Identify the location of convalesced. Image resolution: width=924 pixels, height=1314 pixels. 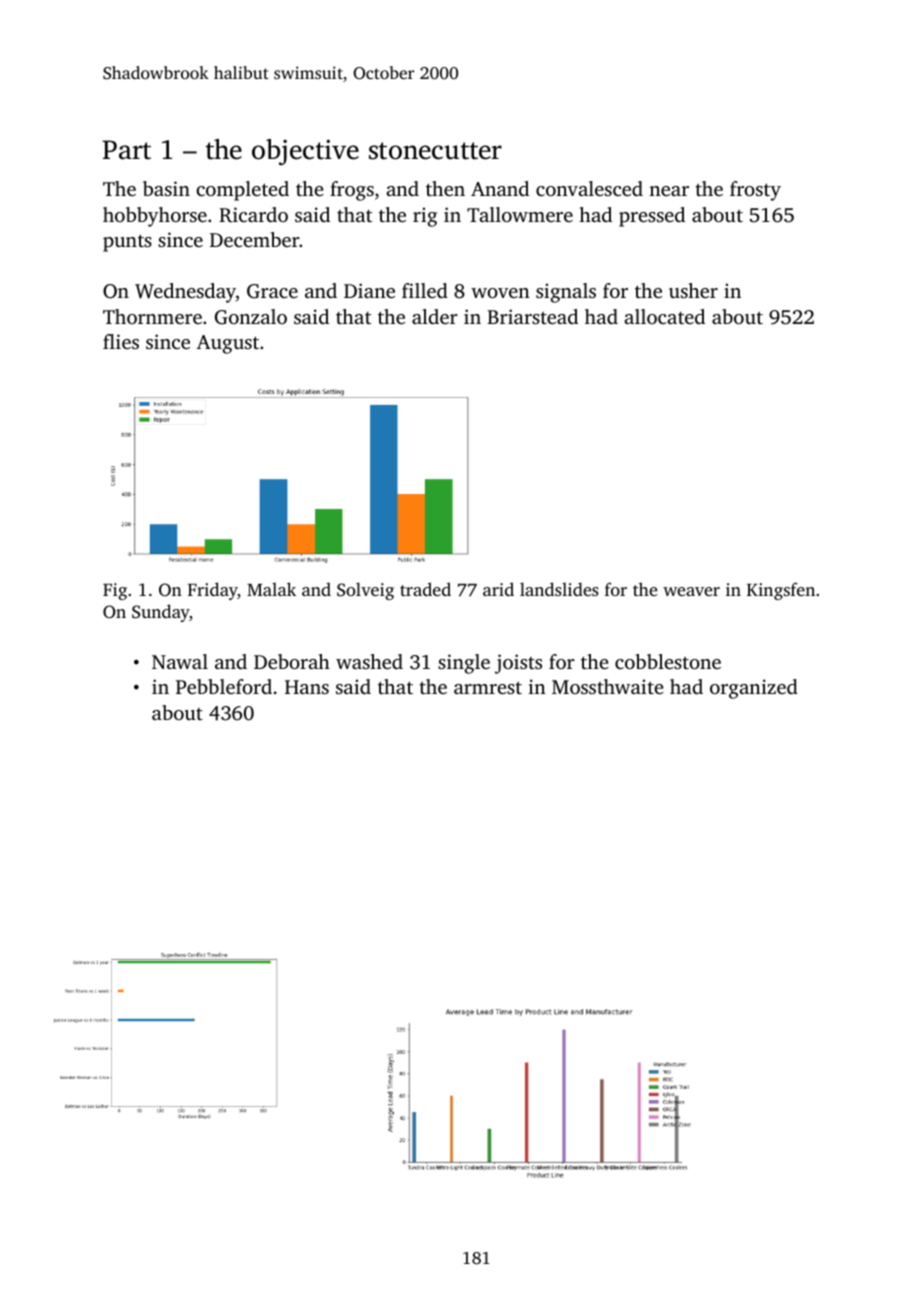
(589, 188).
